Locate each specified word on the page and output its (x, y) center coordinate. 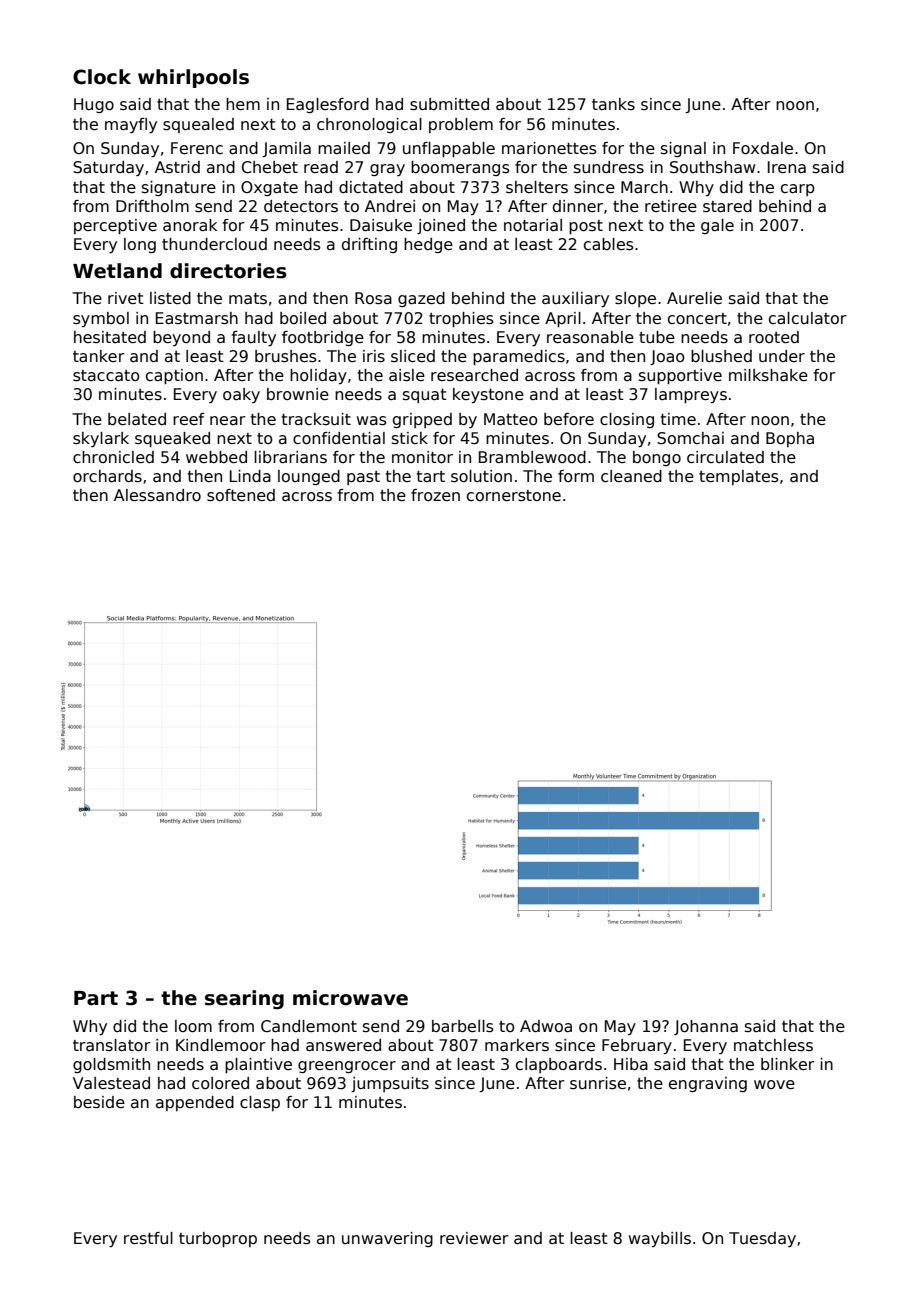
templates (739, 477)
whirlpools (193, 78)
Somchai (690, 438)
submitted (449, 104)
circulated (725, 457)
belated (137, 419)
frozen (435, 495)
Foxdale (763, 148)
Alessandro (157, 495)
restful (148, 1238)
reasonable (590, 337)
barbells (463, 1026)
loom (193, 1026)
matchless (773, 1045)
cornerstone (514, 496)
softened (241, 495)
